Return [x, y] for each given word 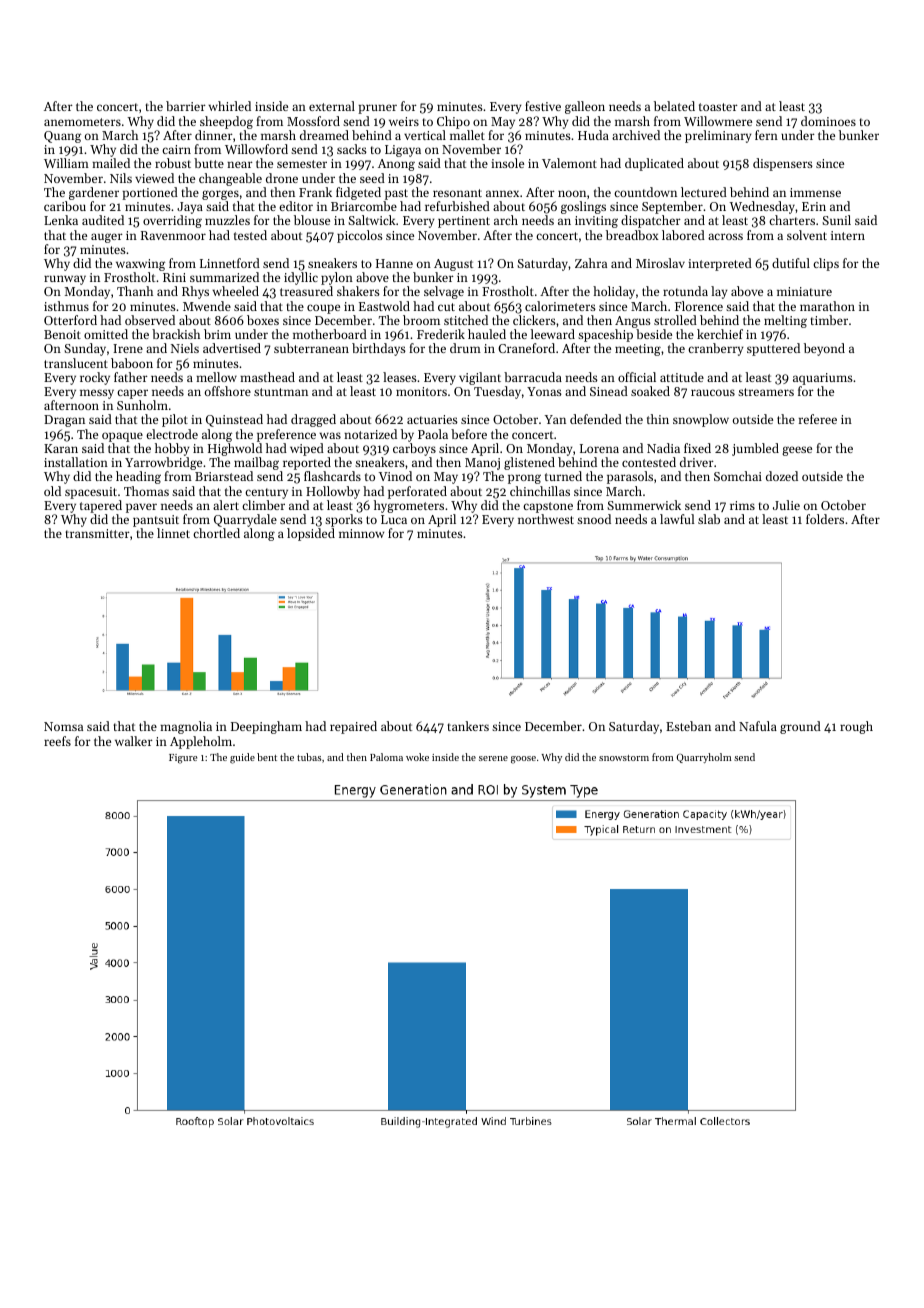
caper [132, 394]
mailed [111, 163]
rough [856, 727]
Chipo [453, 122]
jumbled [755, 449]
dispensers [783, 164]
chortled [216, 533]
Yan [555, 419]
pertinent [464, 222]
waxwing [140, 265]
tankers [468, 726]
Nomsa [63, 726]
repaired [353, 727]
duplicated [654, 164]
